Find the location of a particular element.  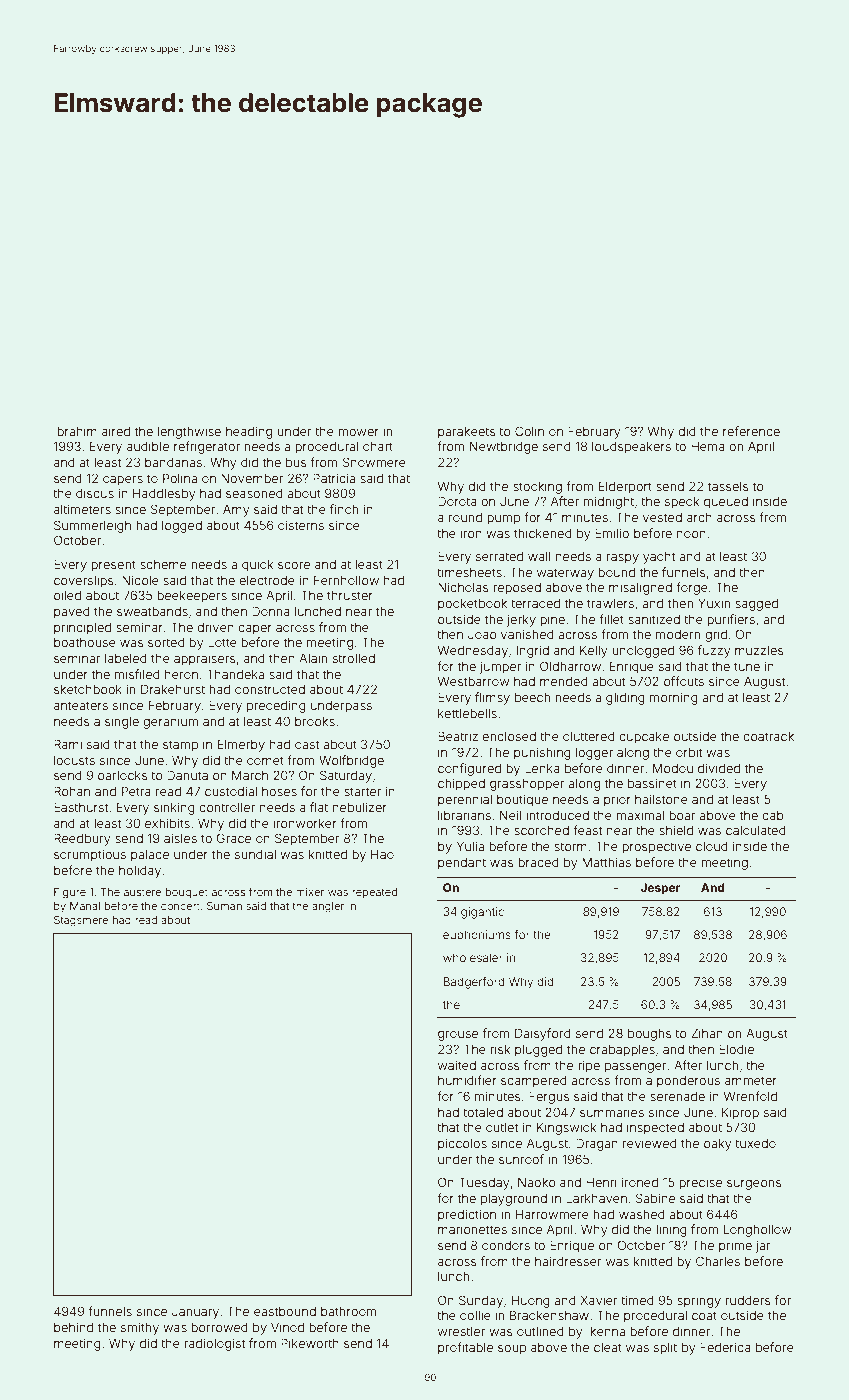

parakeets is located at coordinates (467, 433).
